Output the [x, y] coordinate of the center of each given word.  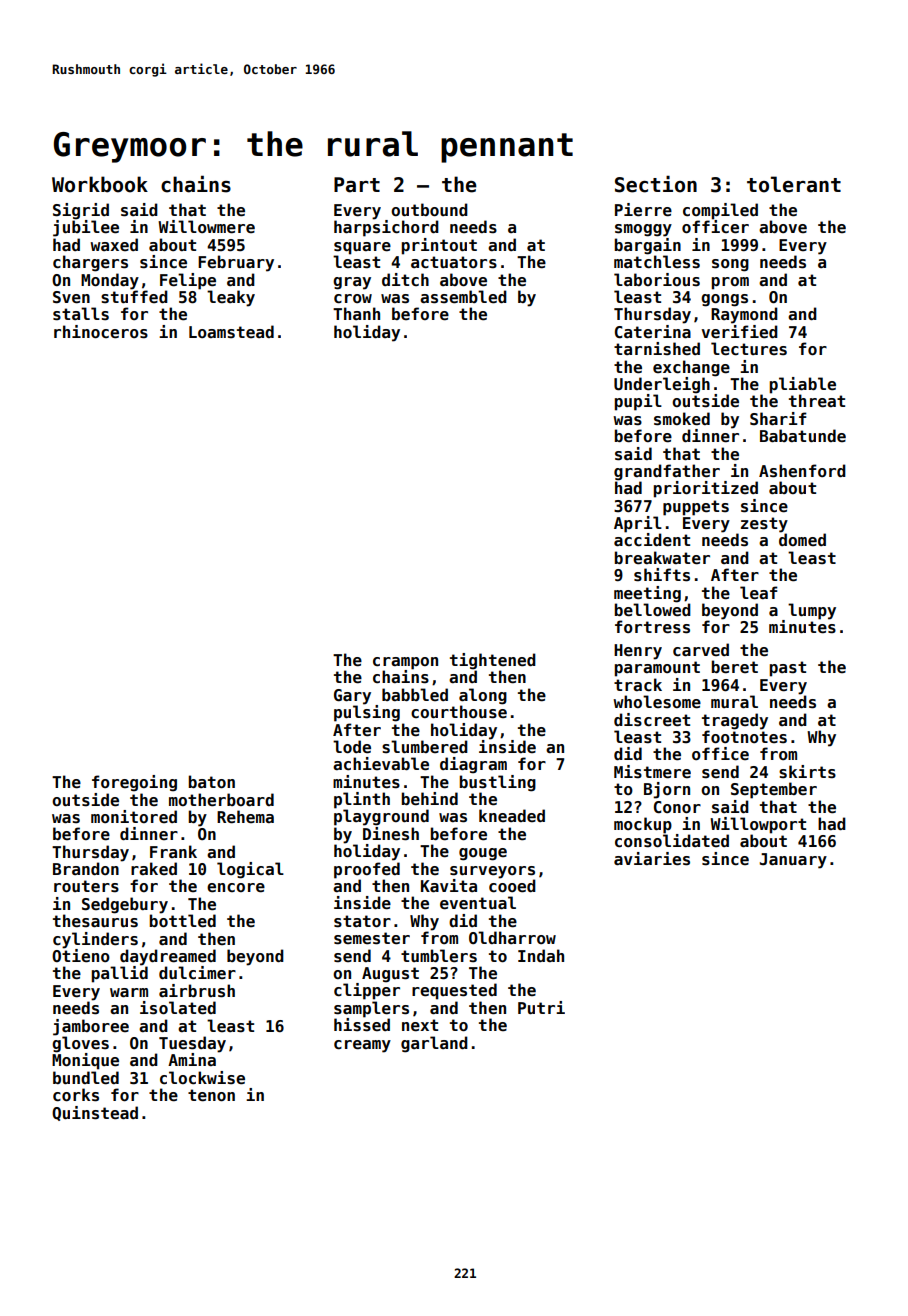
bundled [86, 1078]
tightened [493, 661]
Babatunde [803, 436]
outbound [429, 210]
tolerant [794, 184]
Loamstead [231, 332]
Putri [541, 1007]
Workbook [100, 184]
